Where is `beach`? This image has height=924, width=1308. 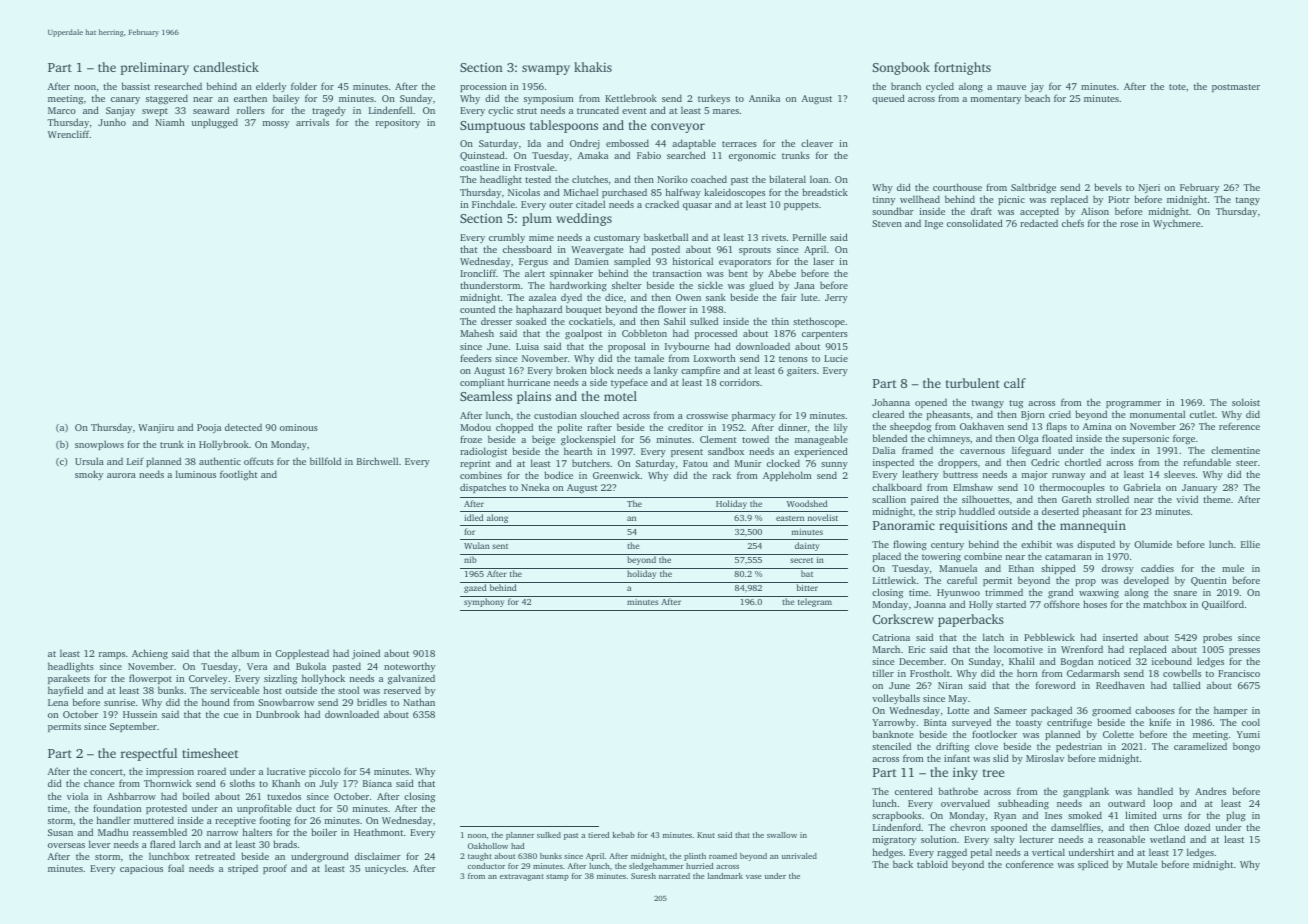 beach is located at coordinates (1037, 98).
